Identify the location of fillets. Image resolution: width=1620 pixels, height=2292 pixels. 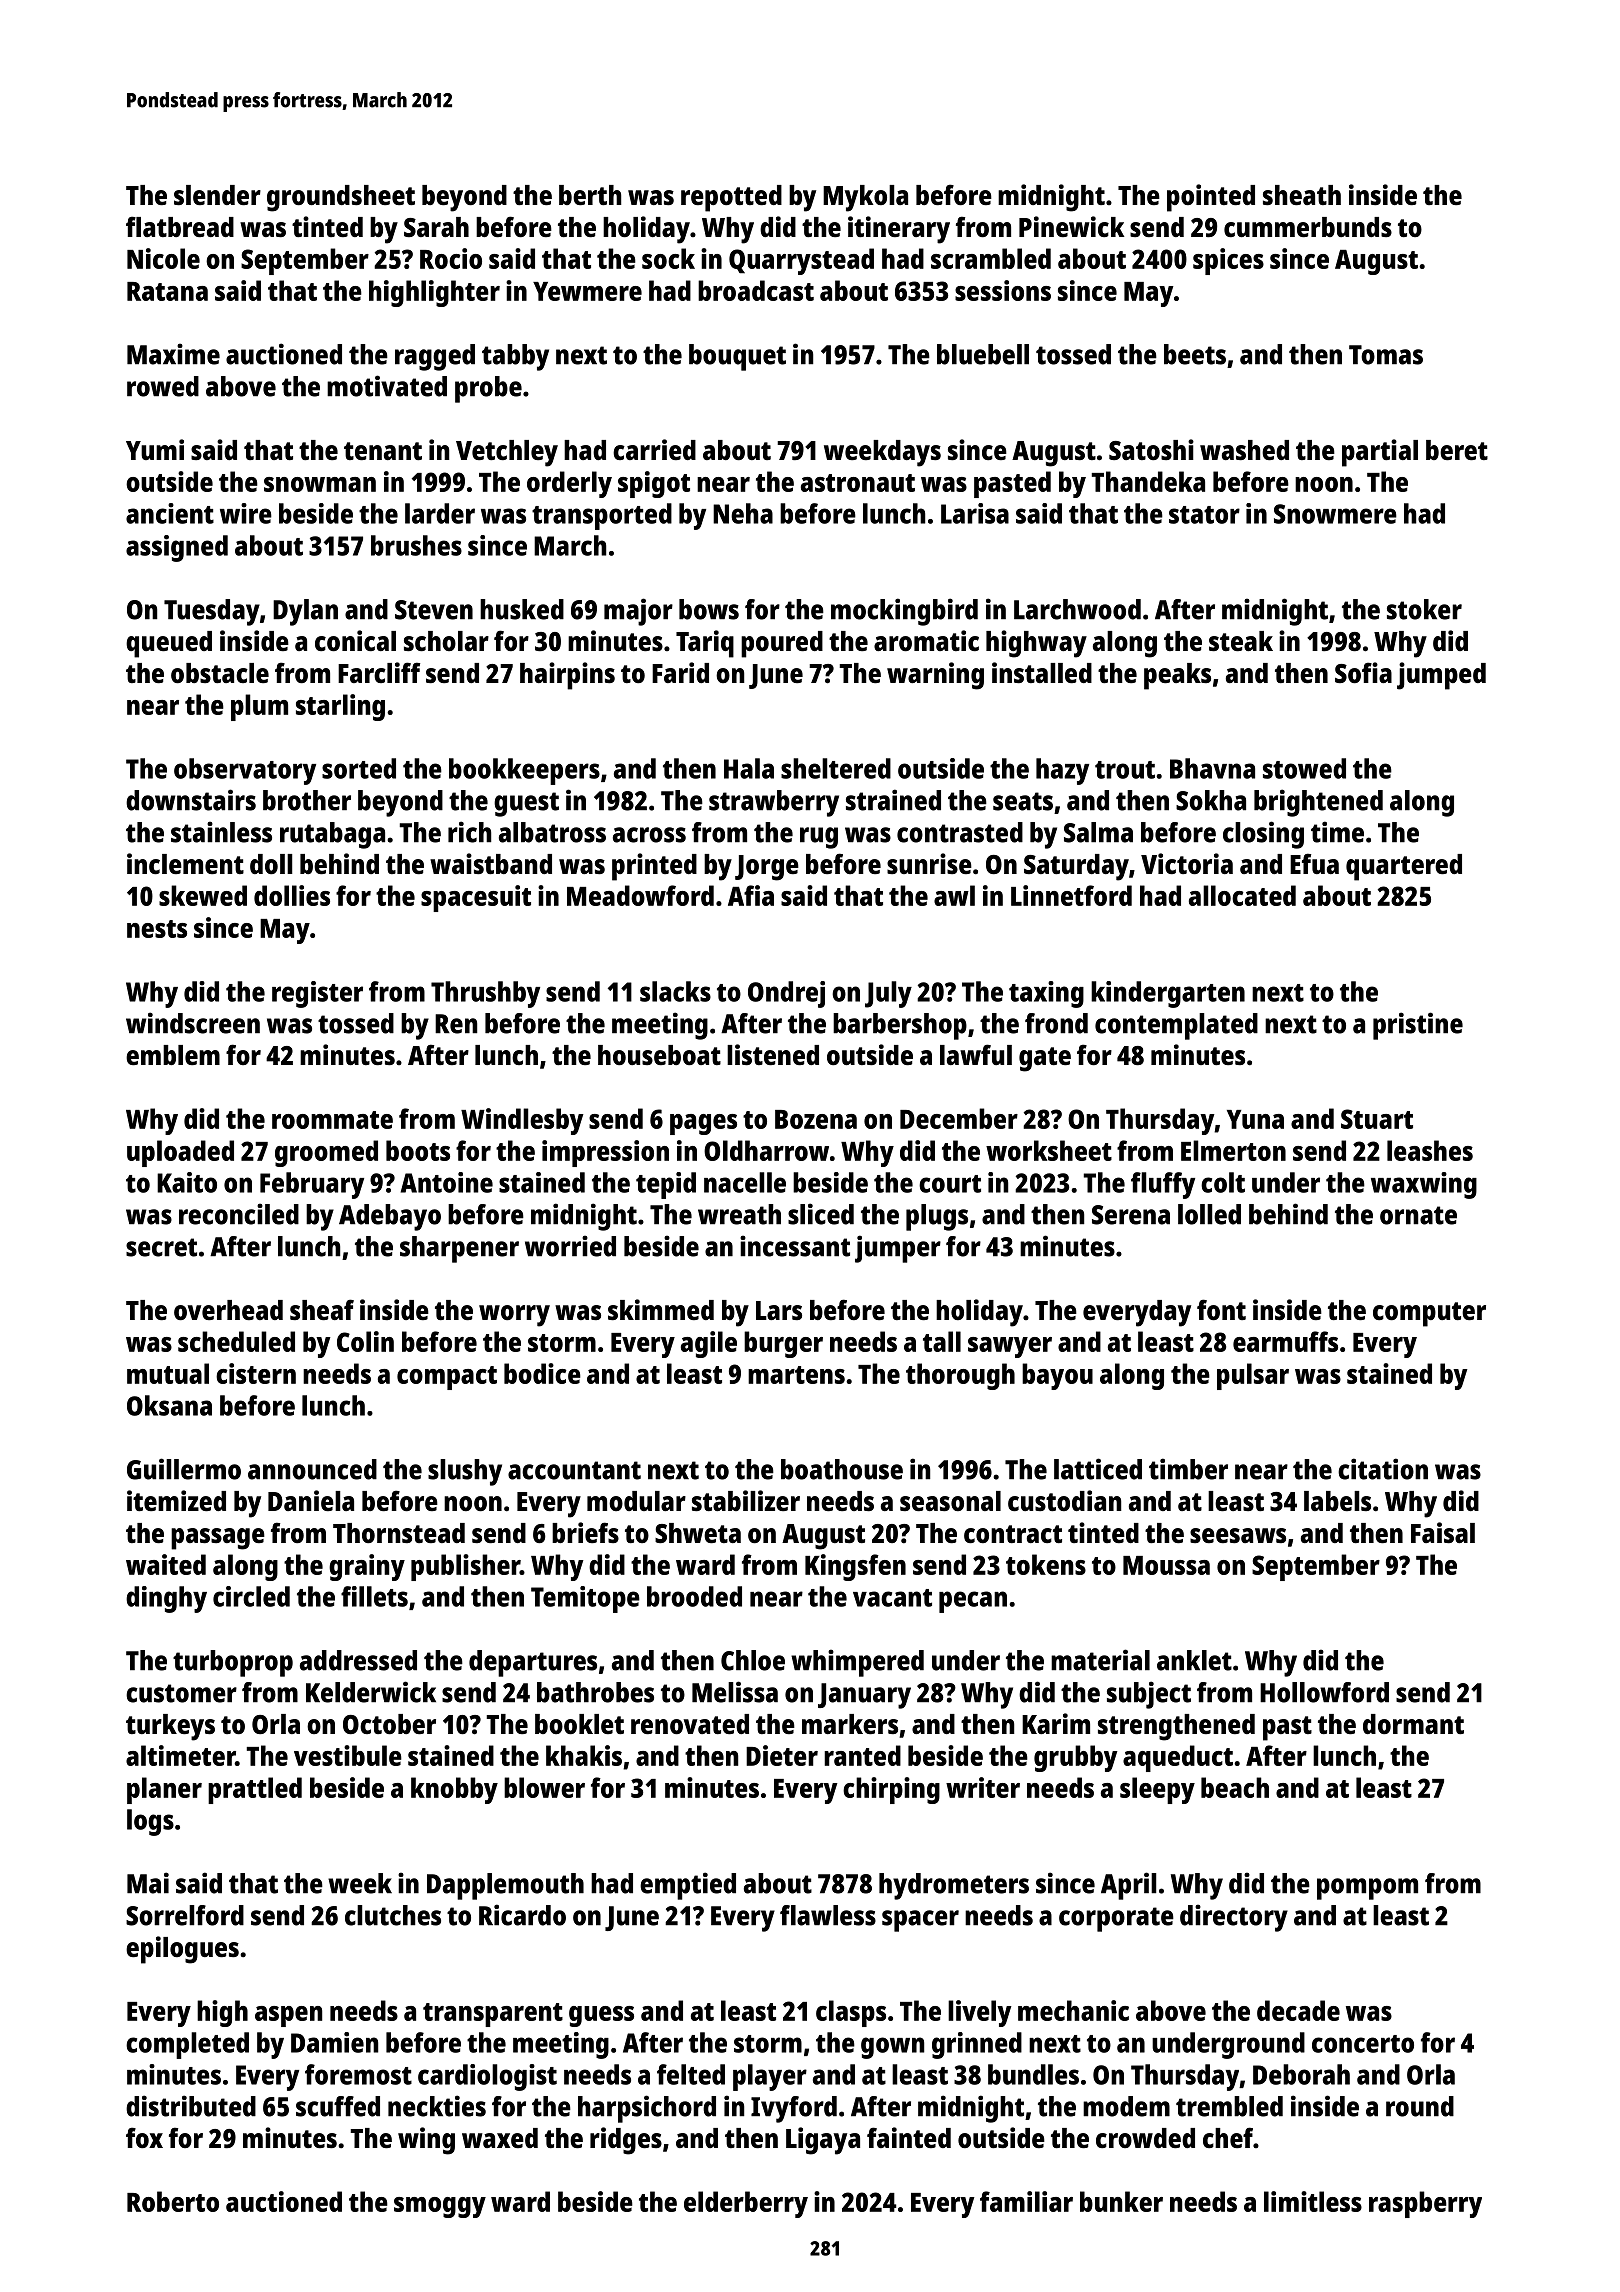
(374, 1596).
